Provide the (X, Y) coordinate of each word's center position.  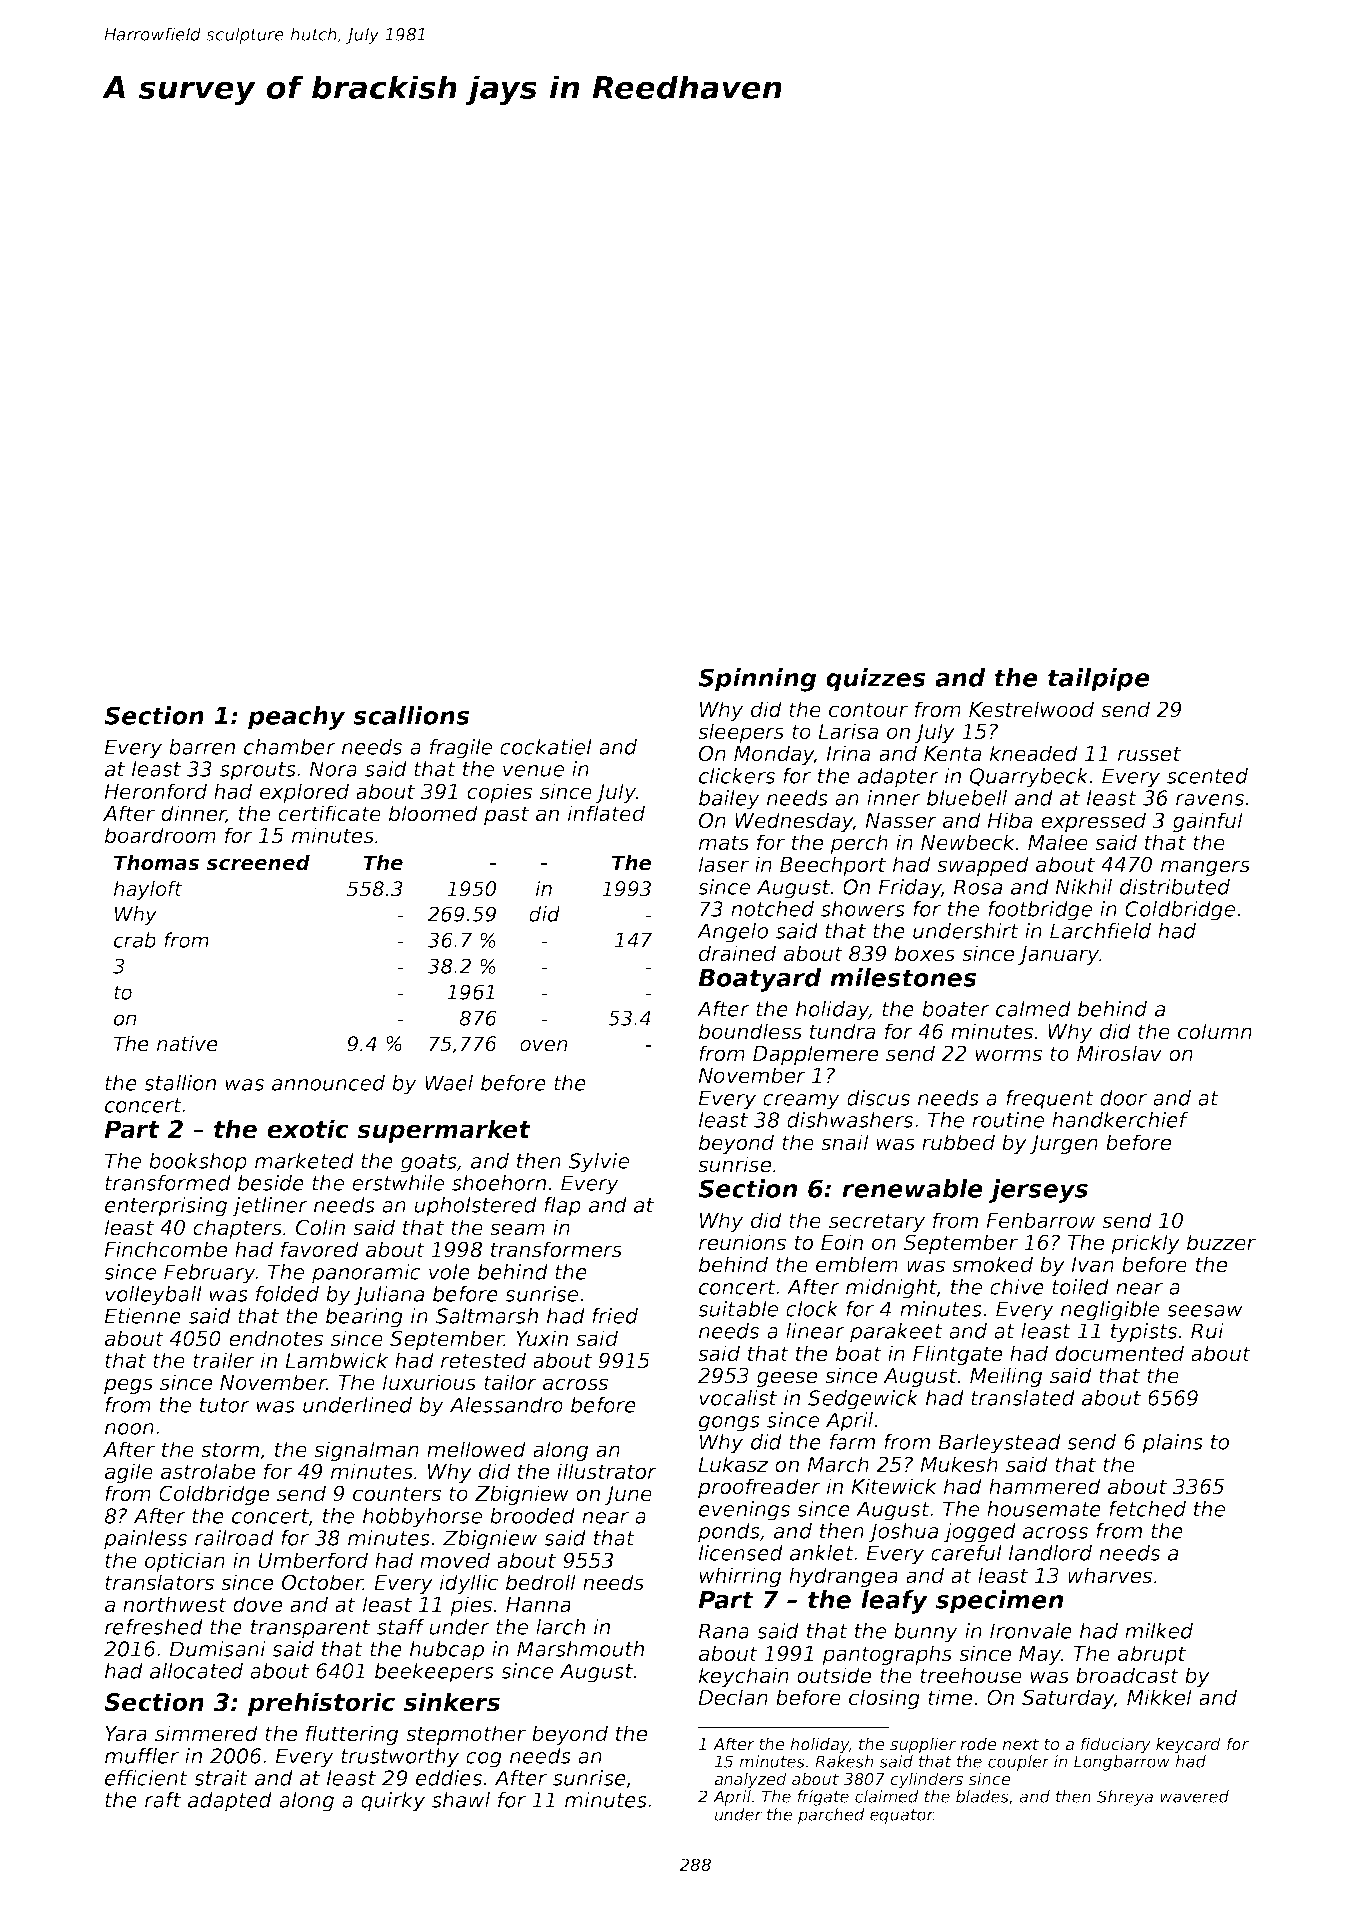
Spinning (757, 680)
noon (129, 1429)
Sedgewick (863, 1400)
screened (258, 862)
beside (271, 1183)
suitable (738, 1309)
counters (397, 1494)
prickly (1145, 1244)
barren (202, 747)
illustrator (607, 1471)
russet (1149, 754)
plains (1172, 1444)
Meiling (1006, 1377)
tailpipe (1099, 680)
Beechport (833, 866)
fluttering (352, 1735)
